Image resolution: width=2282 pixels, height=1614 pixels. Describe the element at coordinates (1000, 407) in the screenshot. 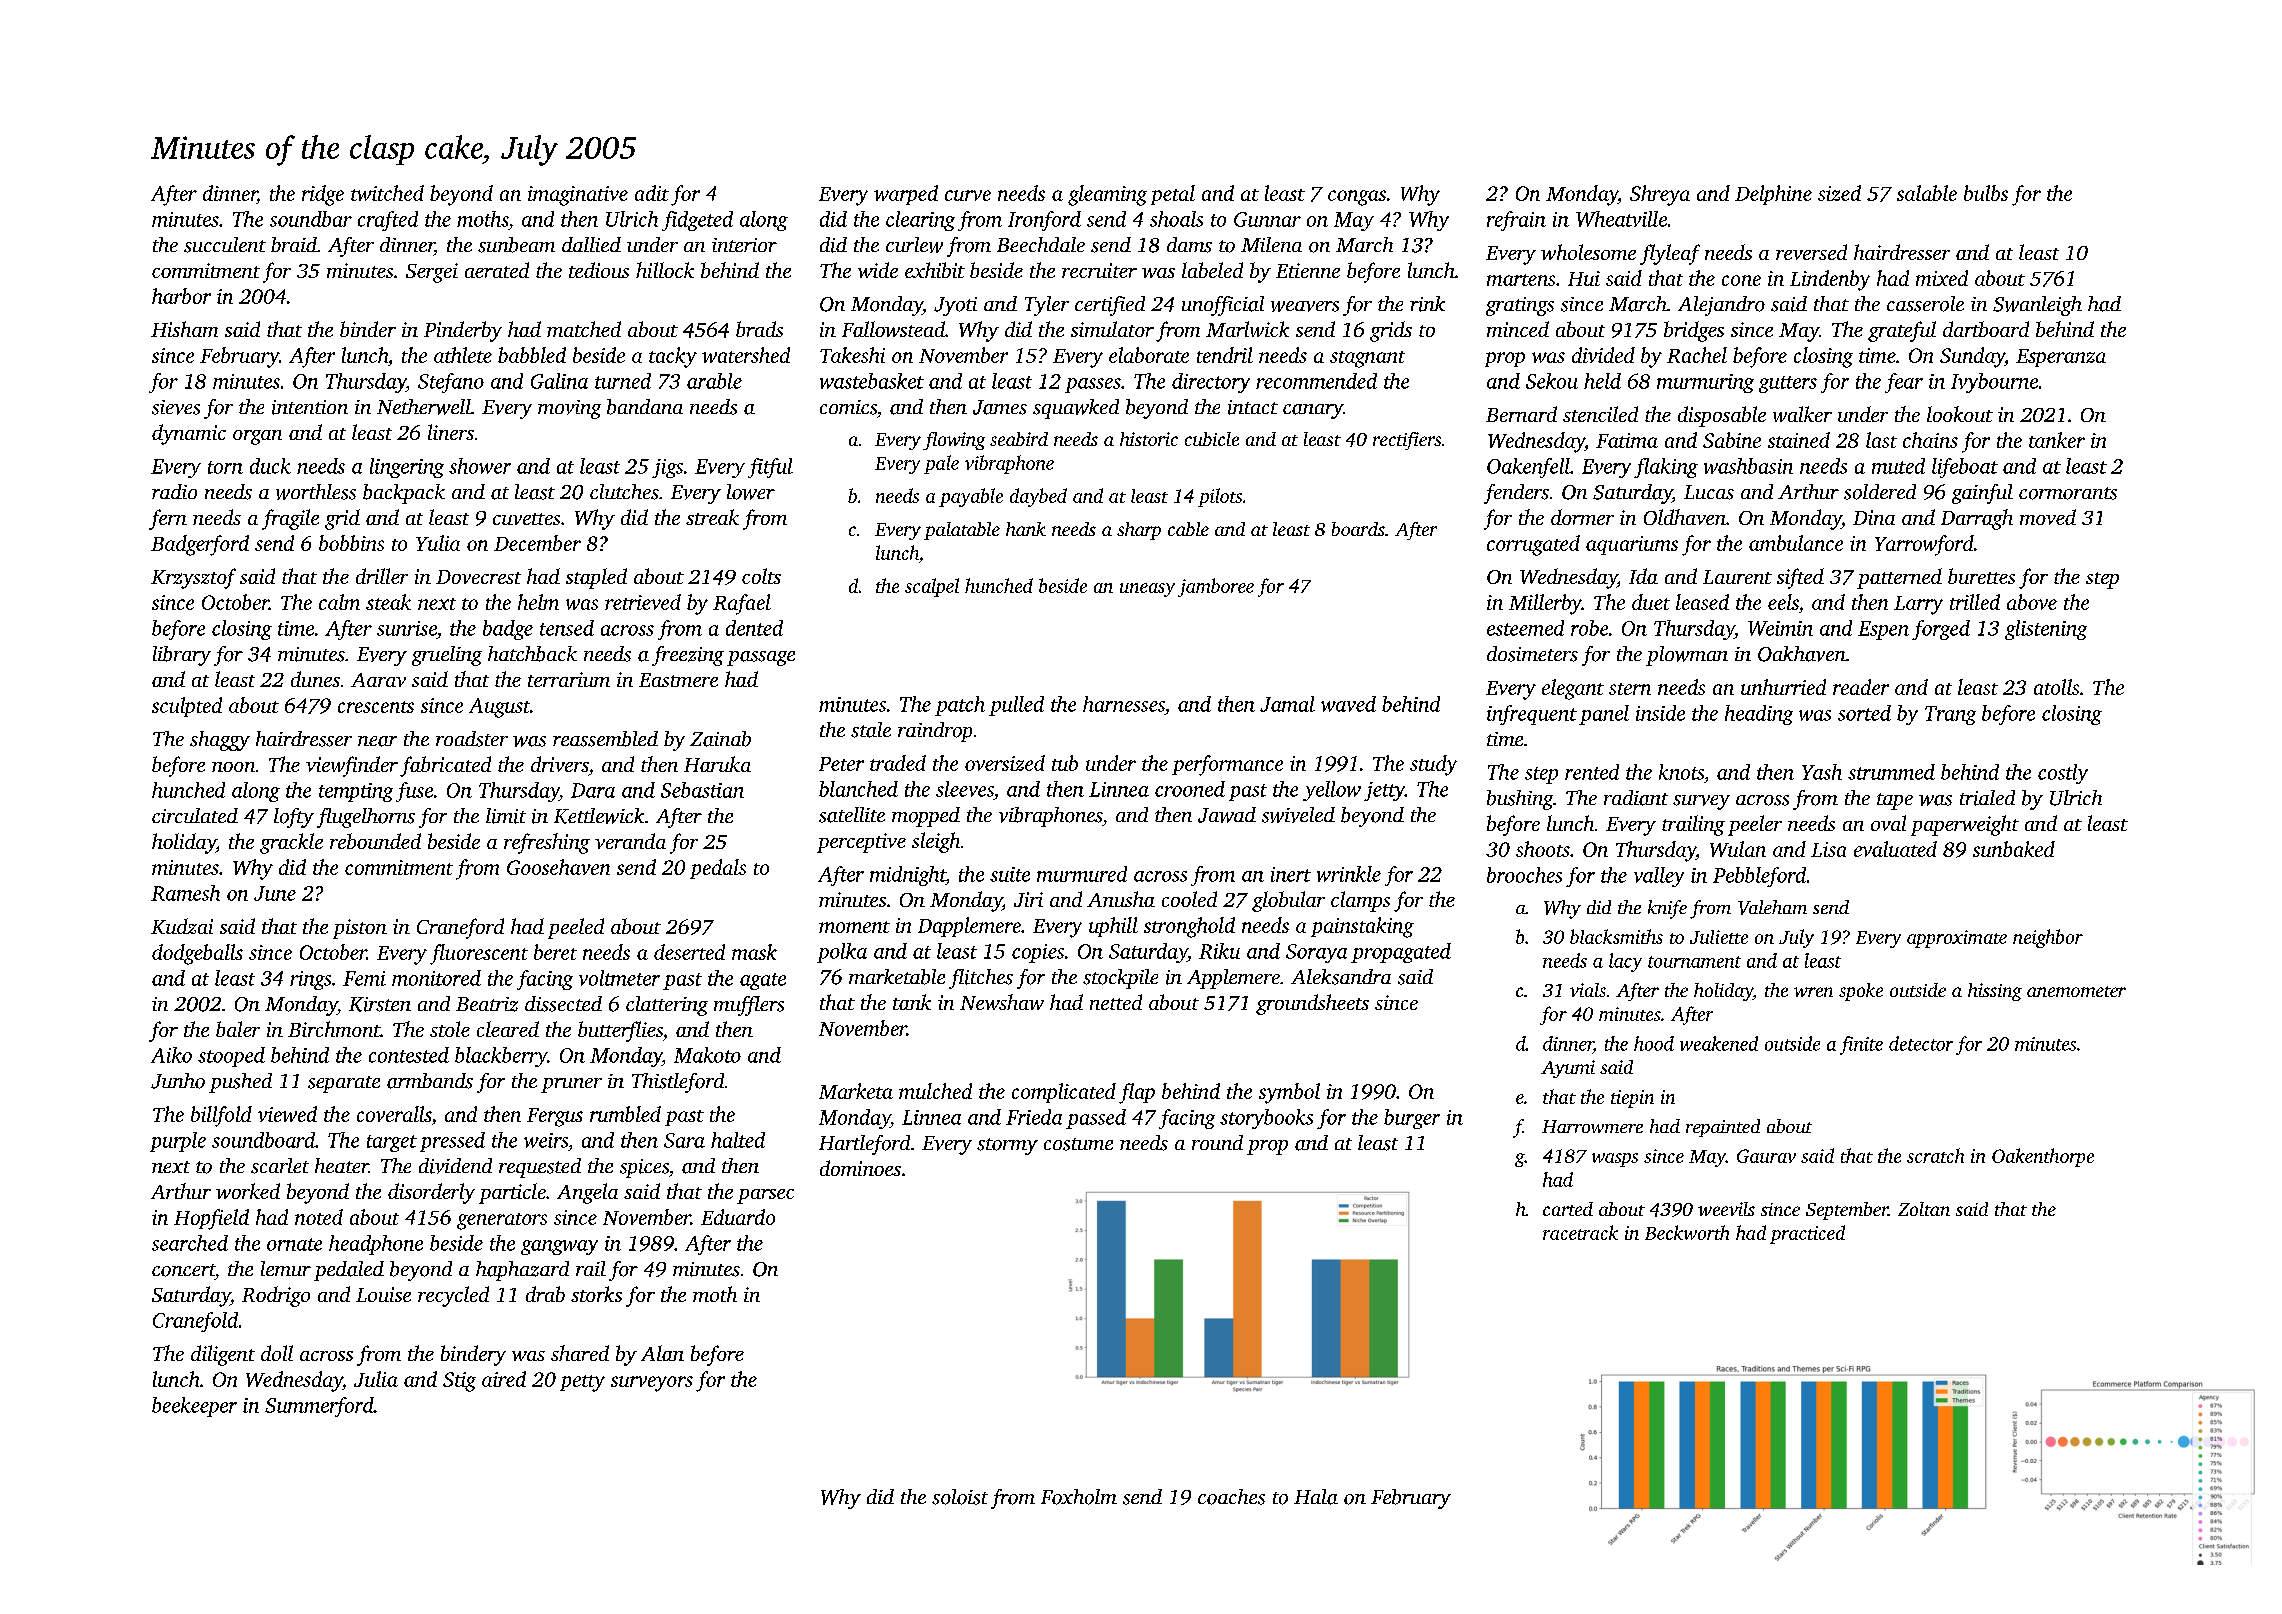

I see `James` at that location.
